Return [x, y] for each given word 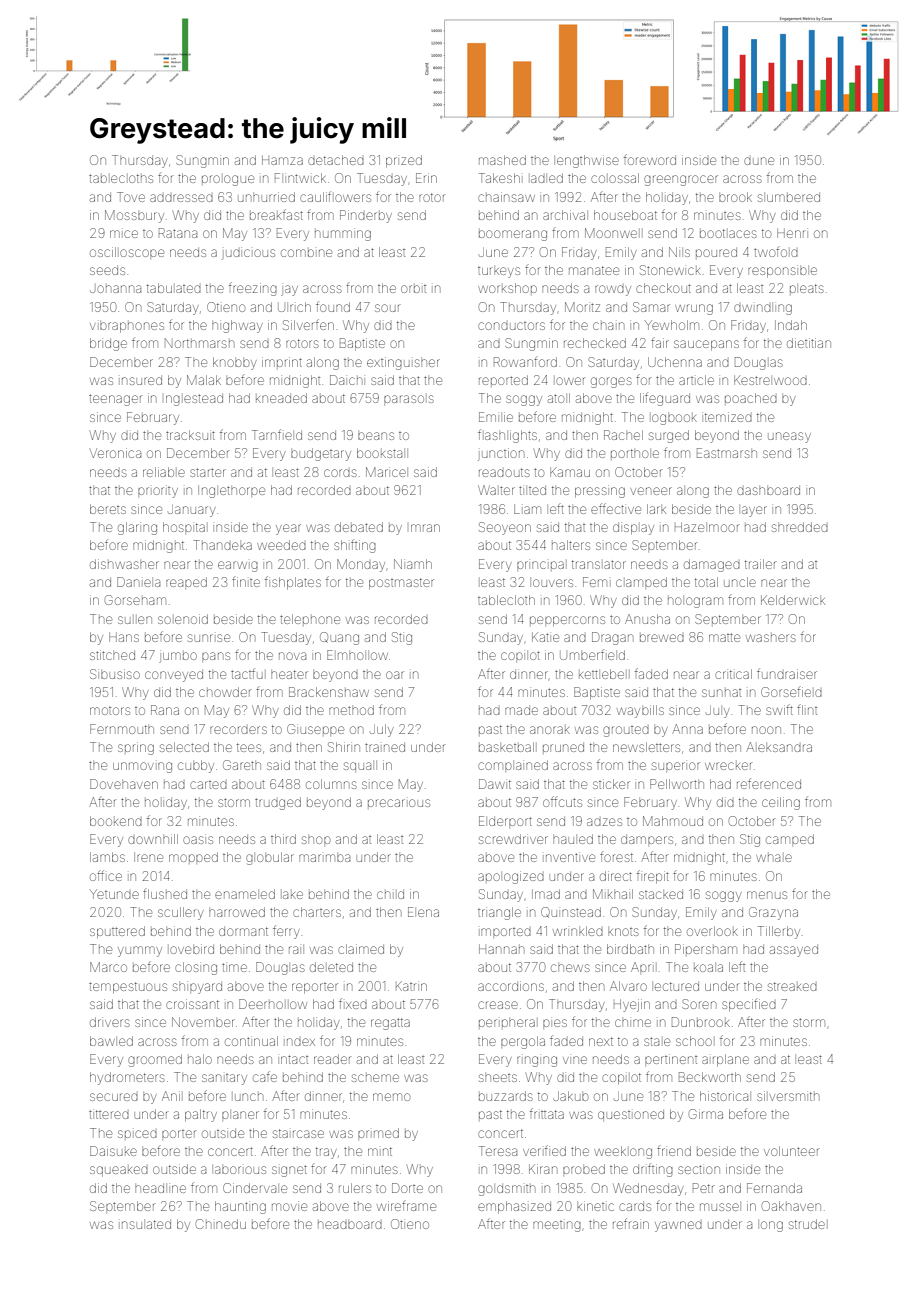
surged [669, 436]
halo [200, 1059]
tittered [109, 1114]
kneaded [281, 398]
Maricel [386, 472]
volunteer [791, 1151]
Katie [545, 637]
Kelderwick [793, 600]
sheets [498, 1078]
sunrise [209, 638]
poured [716, 252]
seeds [107, 270]
